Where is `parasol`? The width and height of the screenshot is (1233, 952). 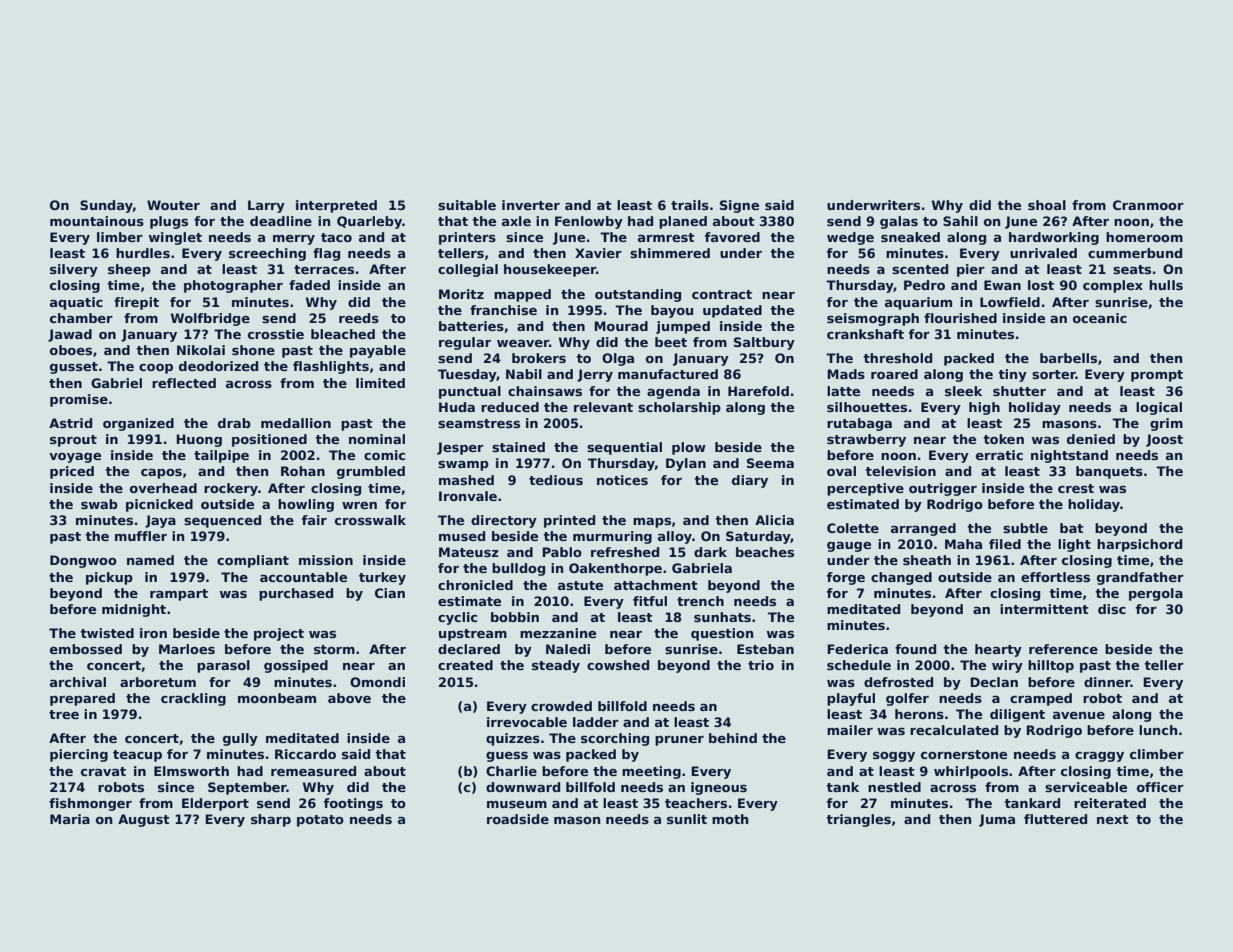 parasol is located at coordinates (223, 666).
